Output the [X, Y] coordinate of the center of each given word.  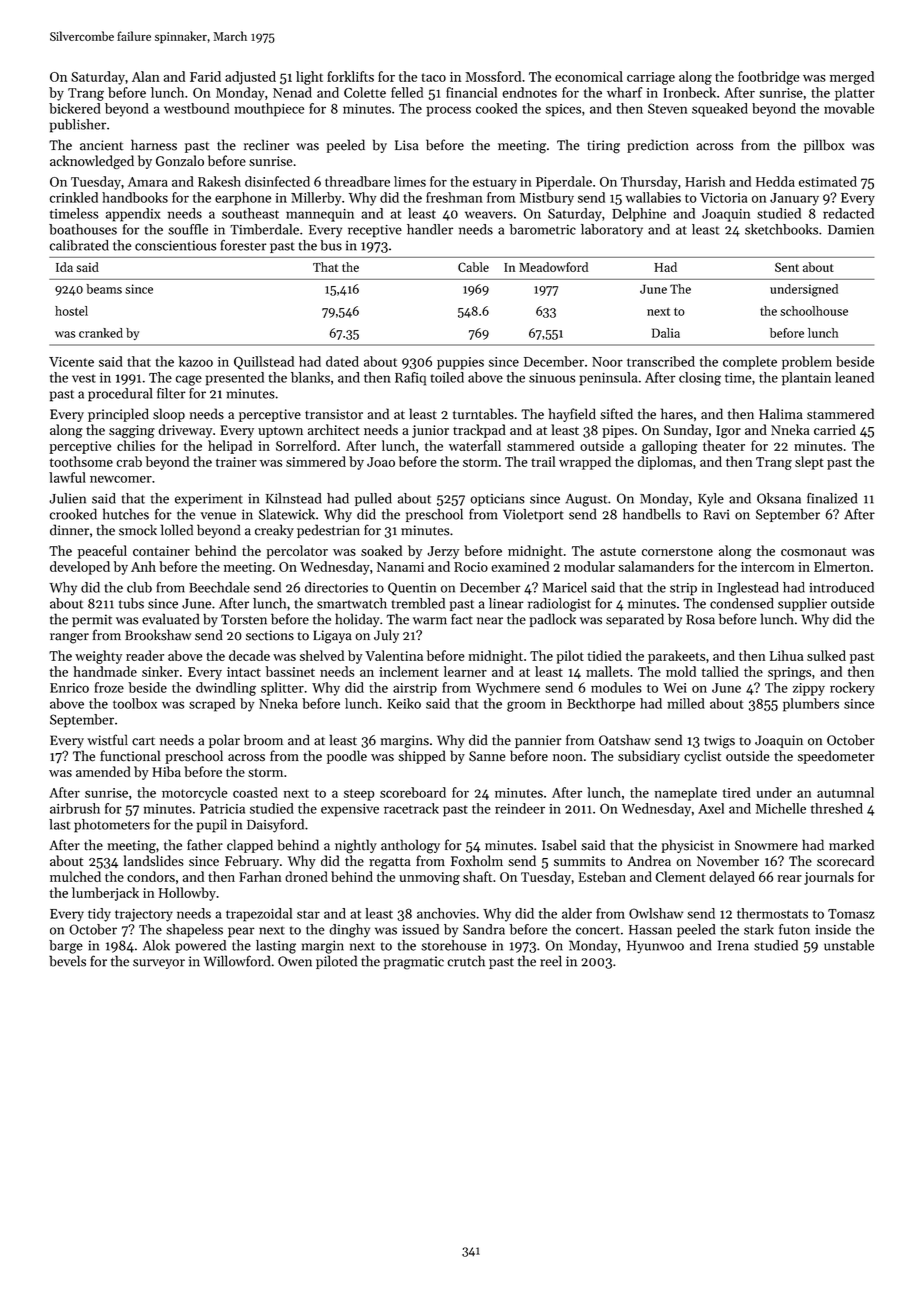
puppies [460, 363]
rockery [852, 689]
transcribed [661, 361]
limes [410, 181]
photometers [112, 826]
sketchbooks [781, 229]
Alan [146, 76]
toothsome [81, 461]
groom [526, 706]
